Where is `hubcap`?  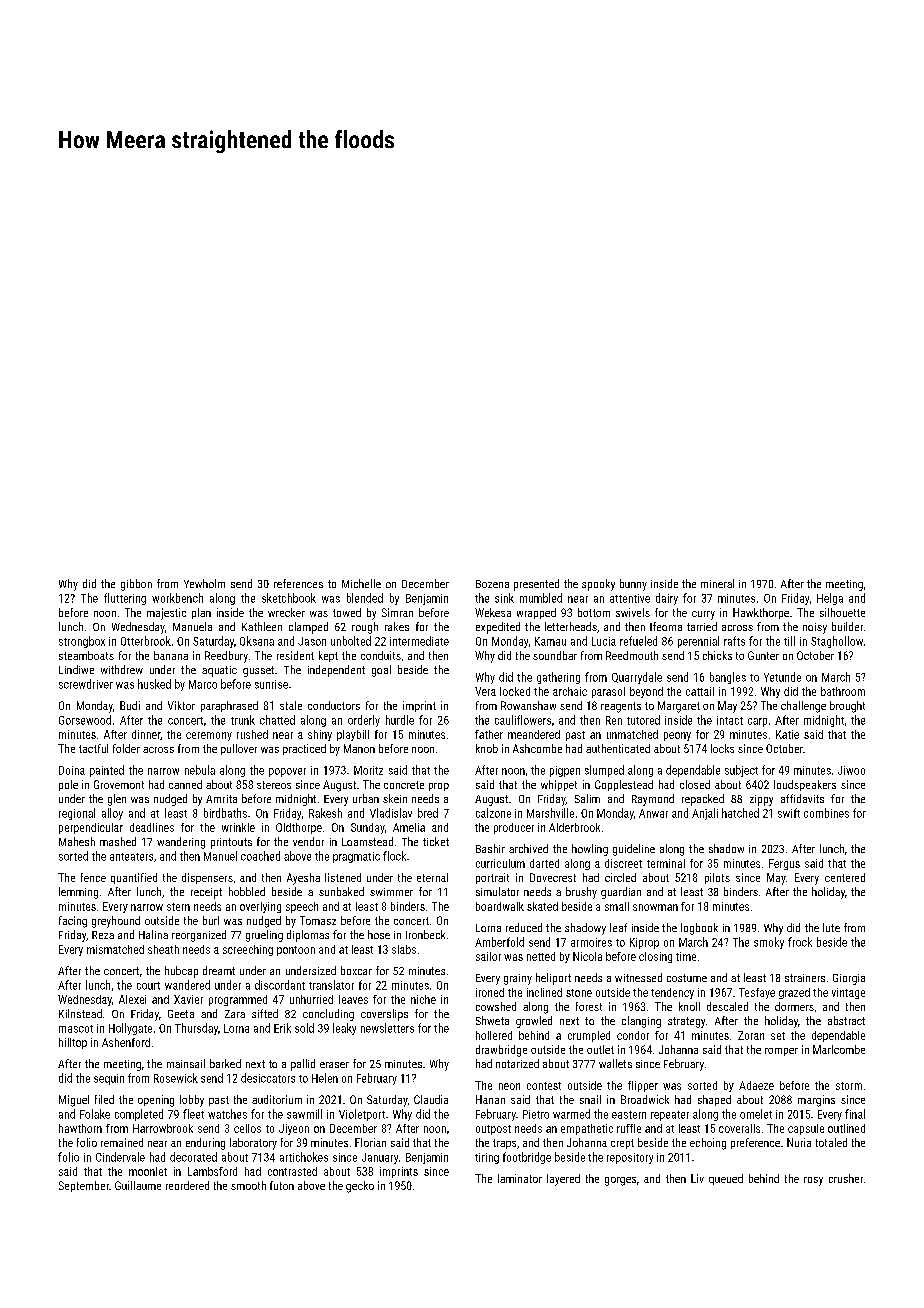
hubcap is located at coordinates (181, 972).
